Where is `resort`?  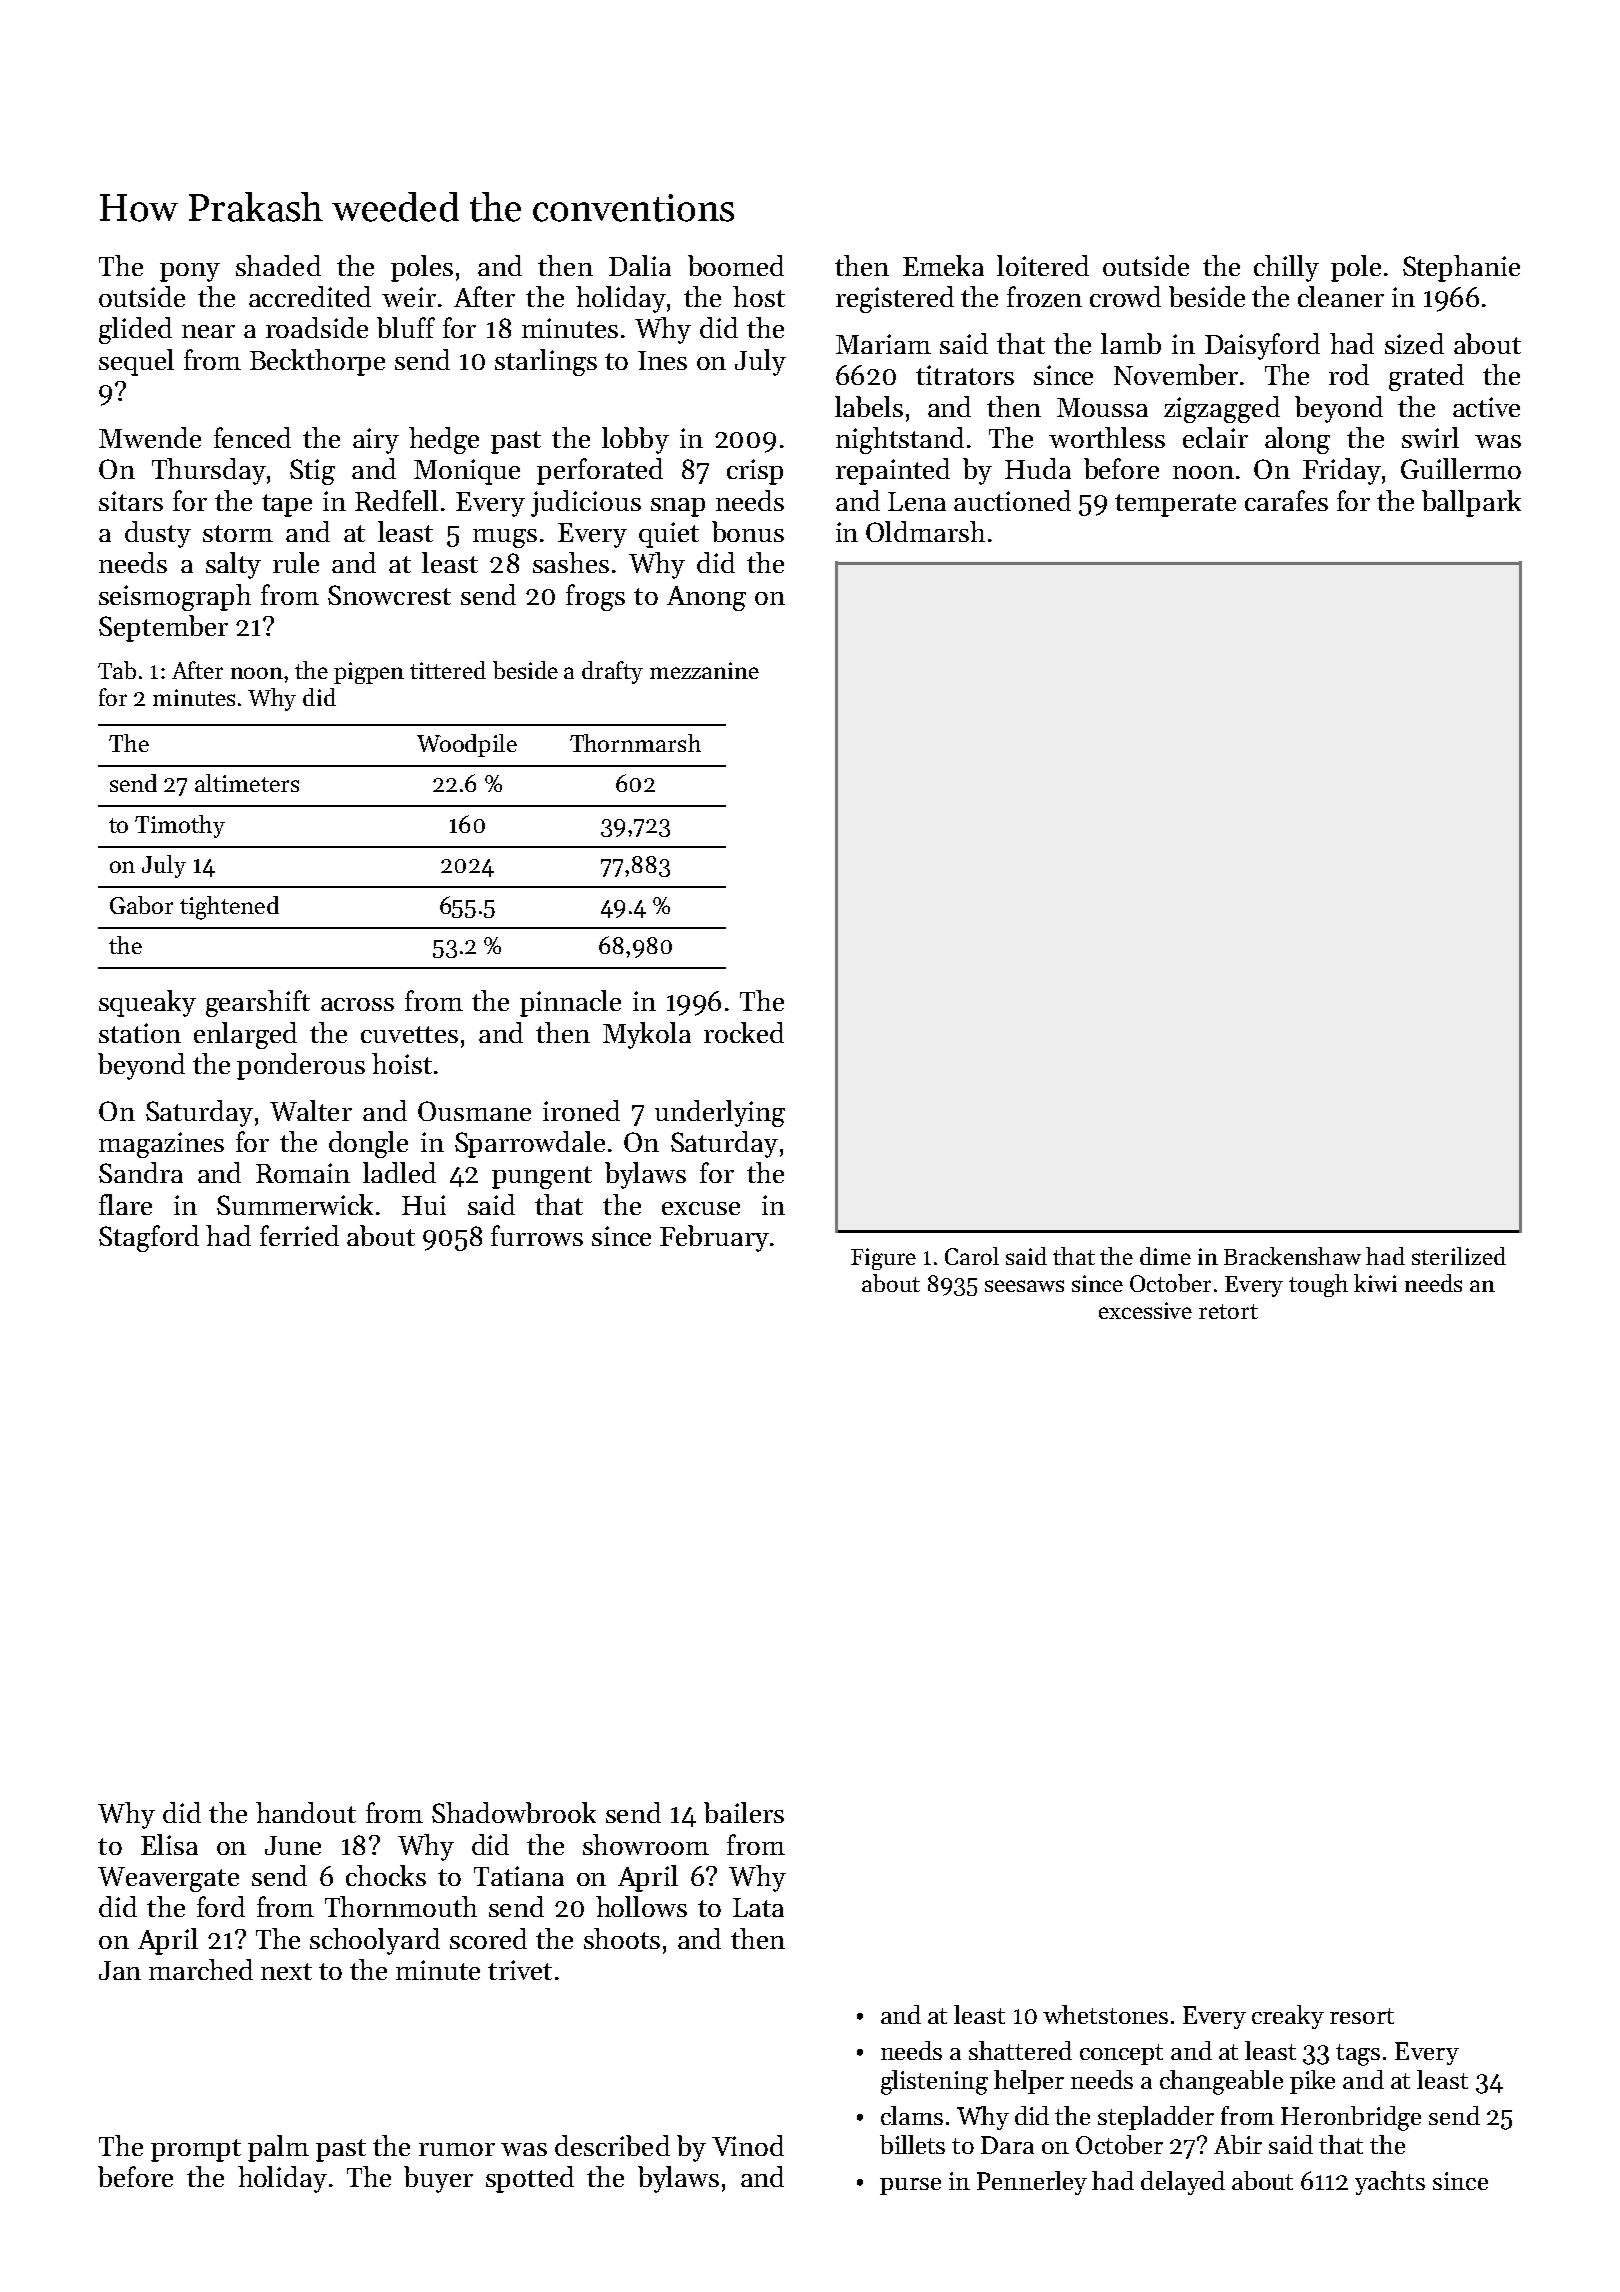
resort is located at coordinates (1362, 2016).
